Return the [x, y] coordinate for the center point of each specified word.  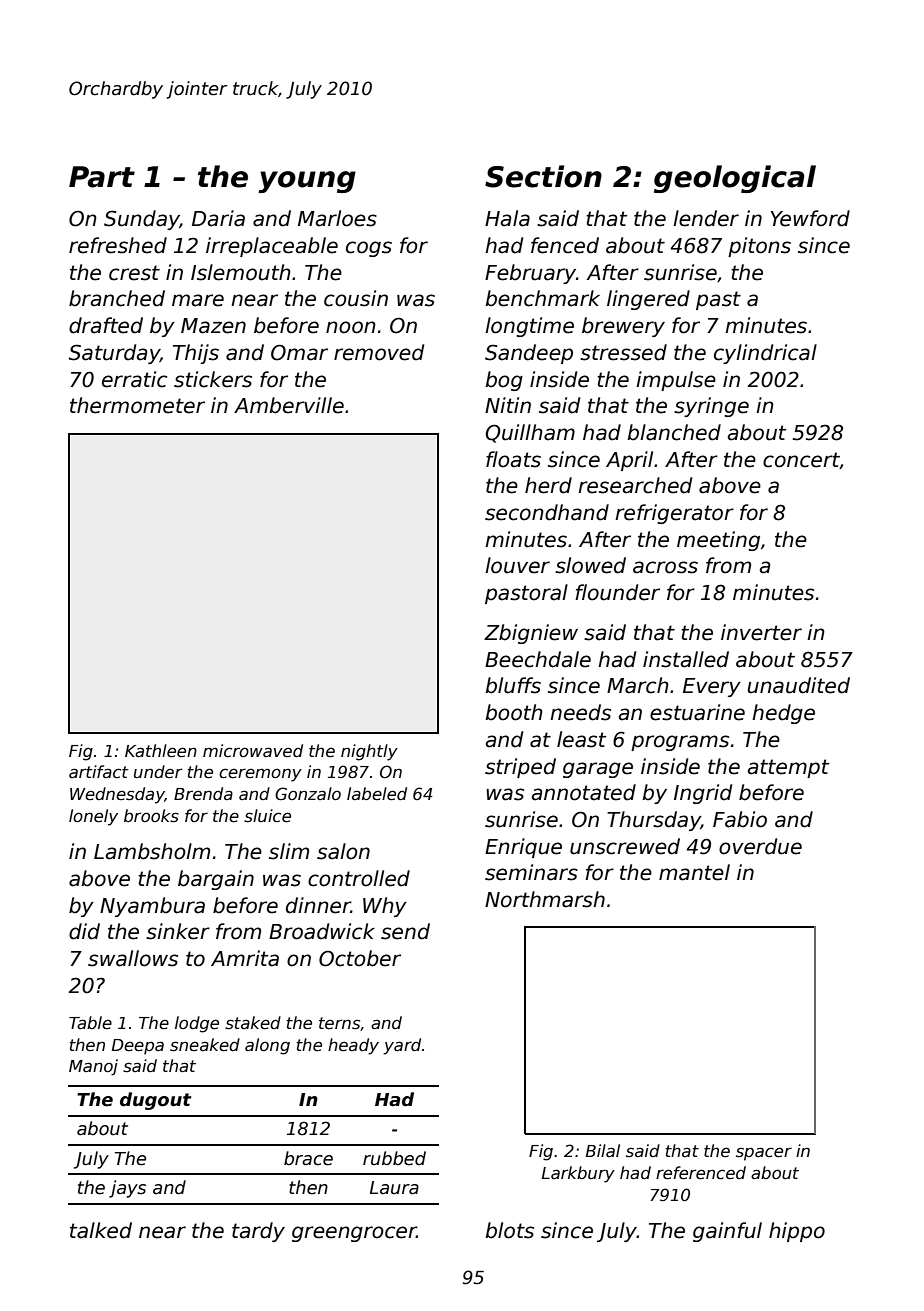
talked [101, 1230]
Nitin [508, 405]
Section [543, 176]
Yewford [810, 218]
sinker [178, 931]
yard [402, 1046]
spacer [764, 1154]
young [307, 182]
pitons [759, 247]
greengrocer [354, 1234]
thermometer [137, 405]
